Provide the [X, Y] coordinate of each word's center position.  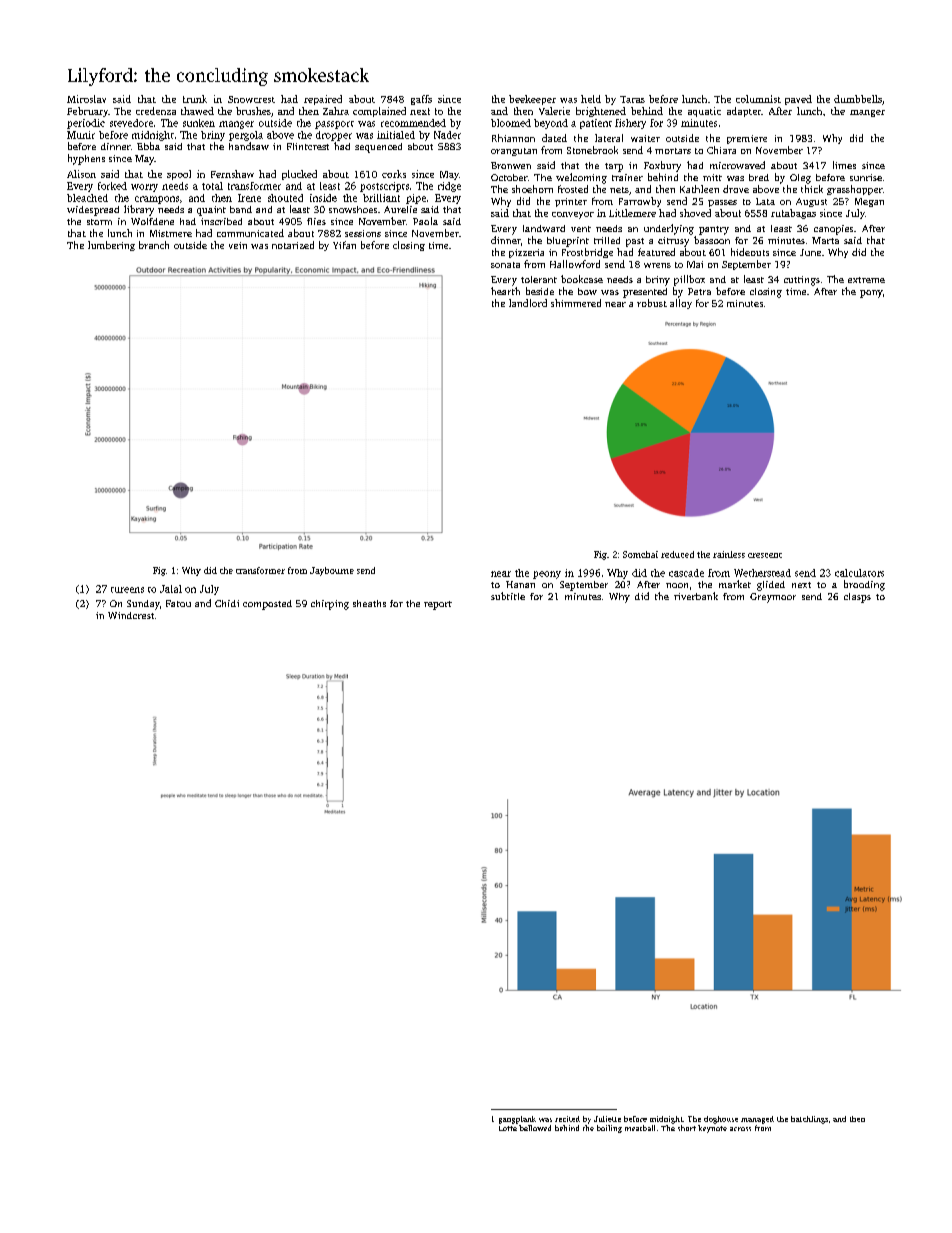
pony [871, 294]
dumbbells [858, 99]
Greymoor [773, 598]
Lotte [508, 1128]
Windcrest [131, 615]
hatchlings [809, 1120]
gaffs [421, 100]
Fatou [178, 603]
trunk [195, 99]
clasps [857, 598]
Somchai [640, 554]
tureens [127, 590]
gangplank [517, 1120]
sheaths [369, 603]
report [438, 605]
